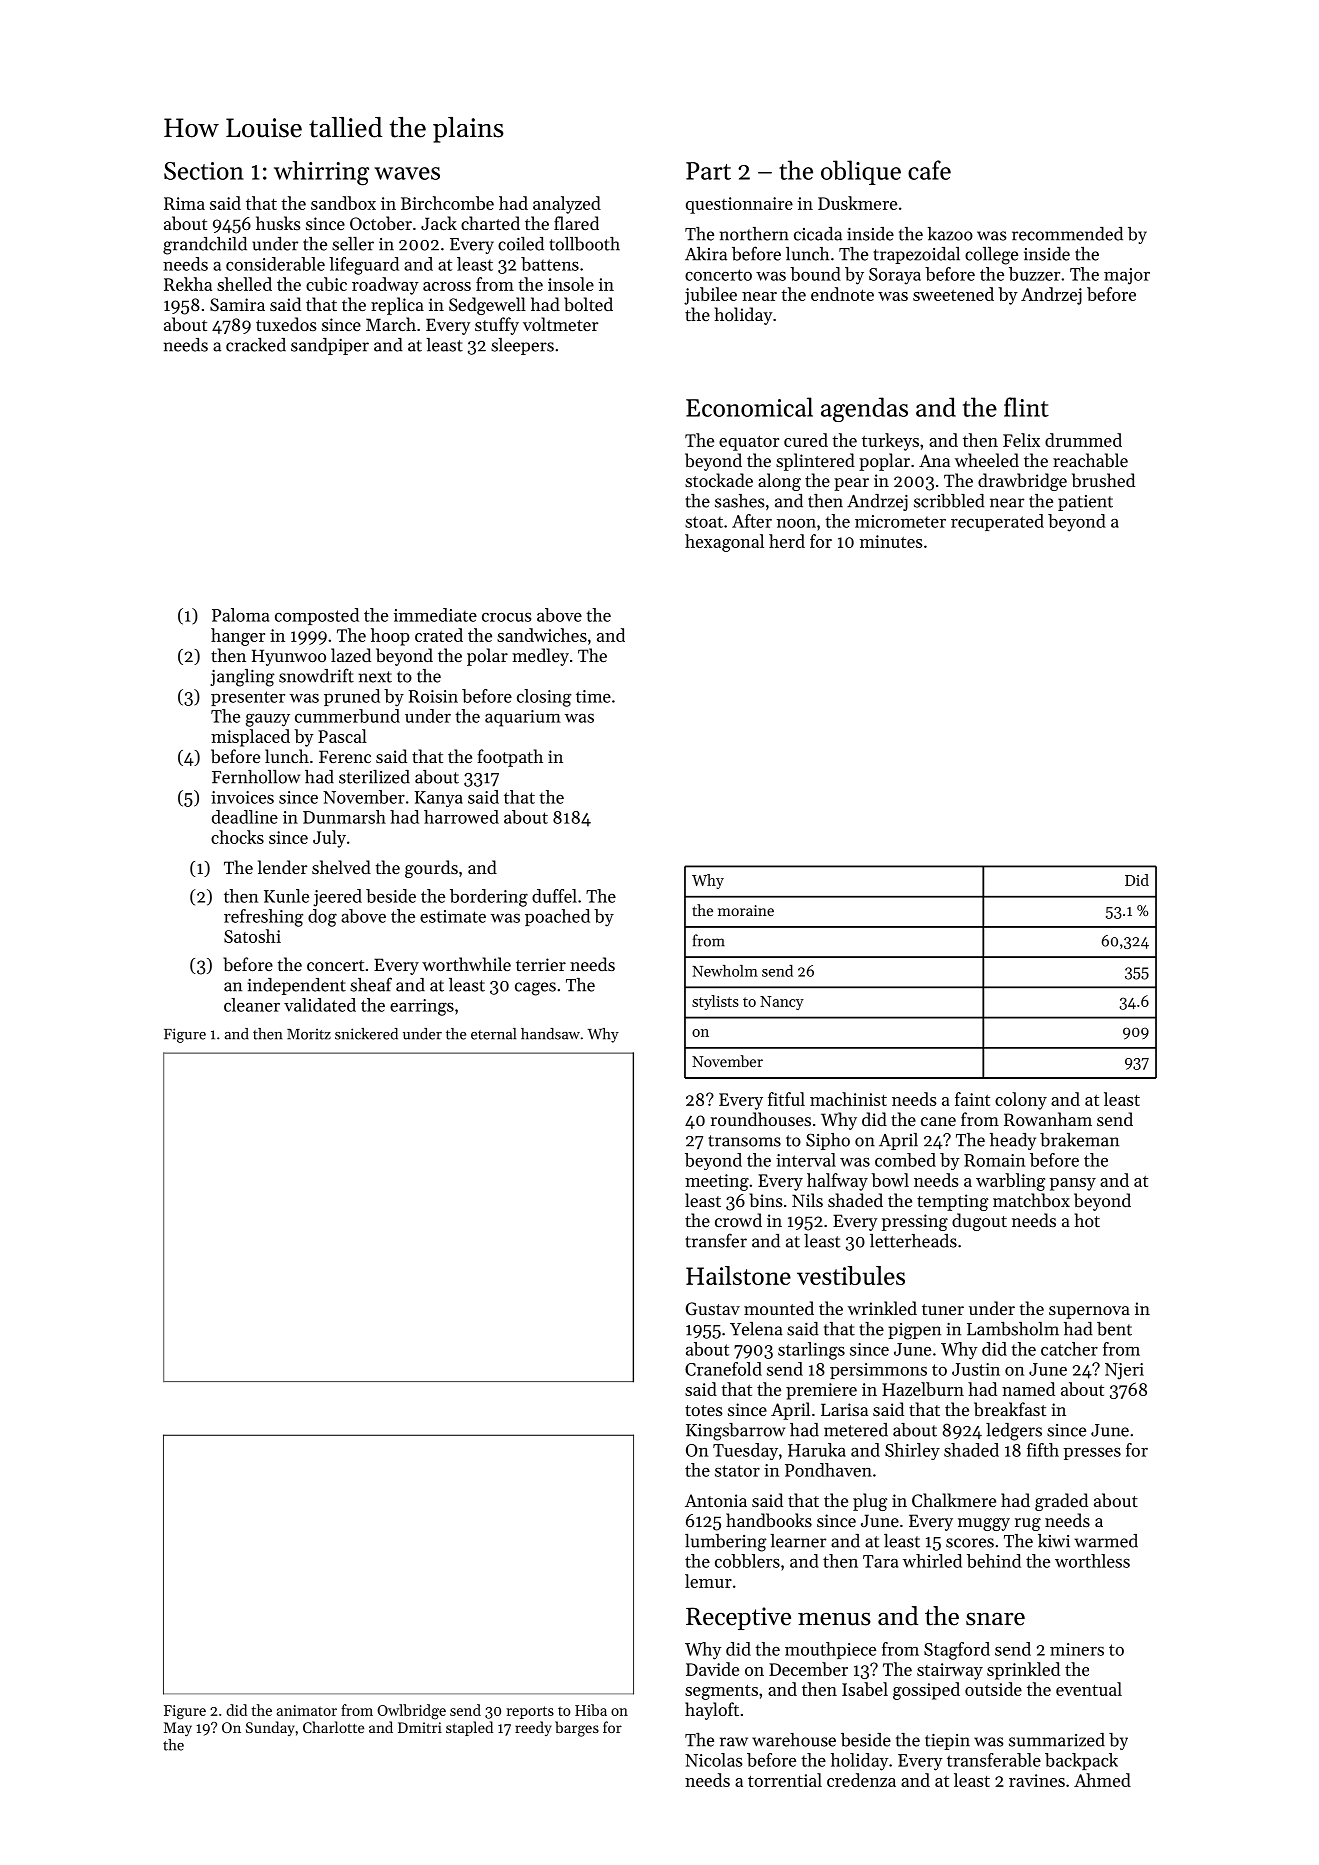 This document has width=1319, height=1865. Describe the element at coordinates (237, 837) in the document. I see `chocks` at that location.
